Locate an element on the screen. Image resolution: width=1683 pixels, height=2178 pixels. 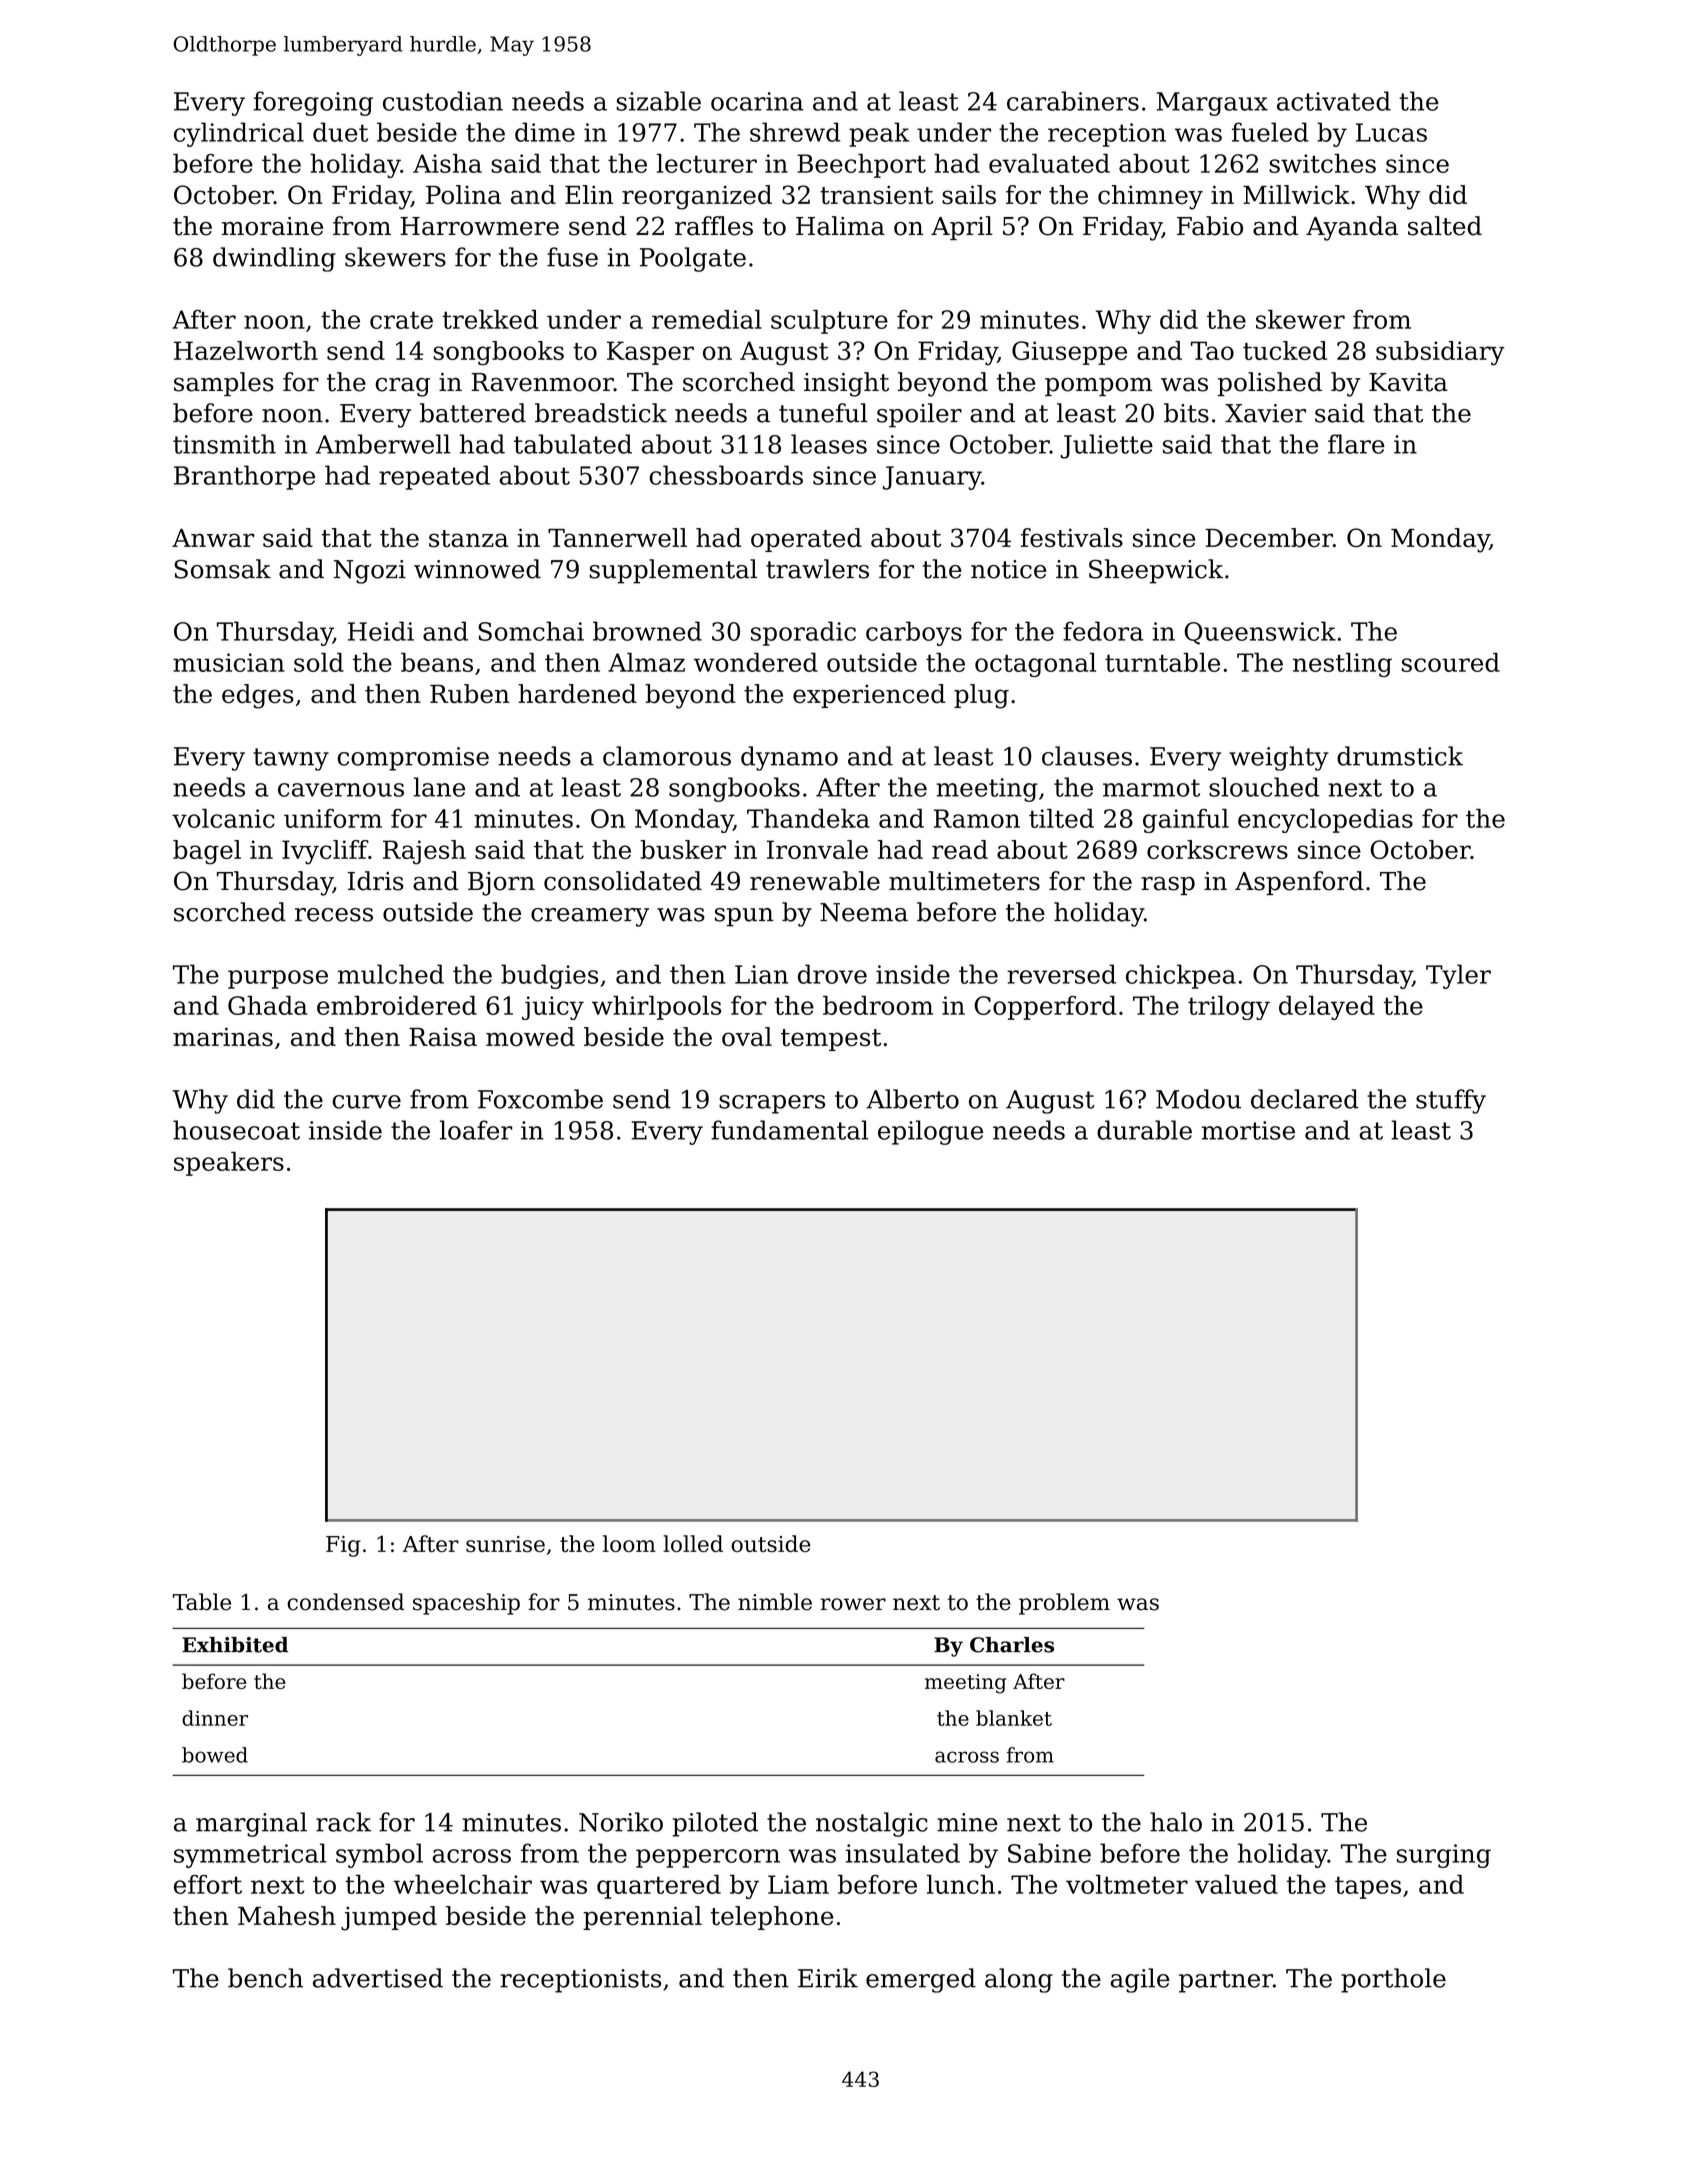
activated is located at coordinates (1334, 101).
